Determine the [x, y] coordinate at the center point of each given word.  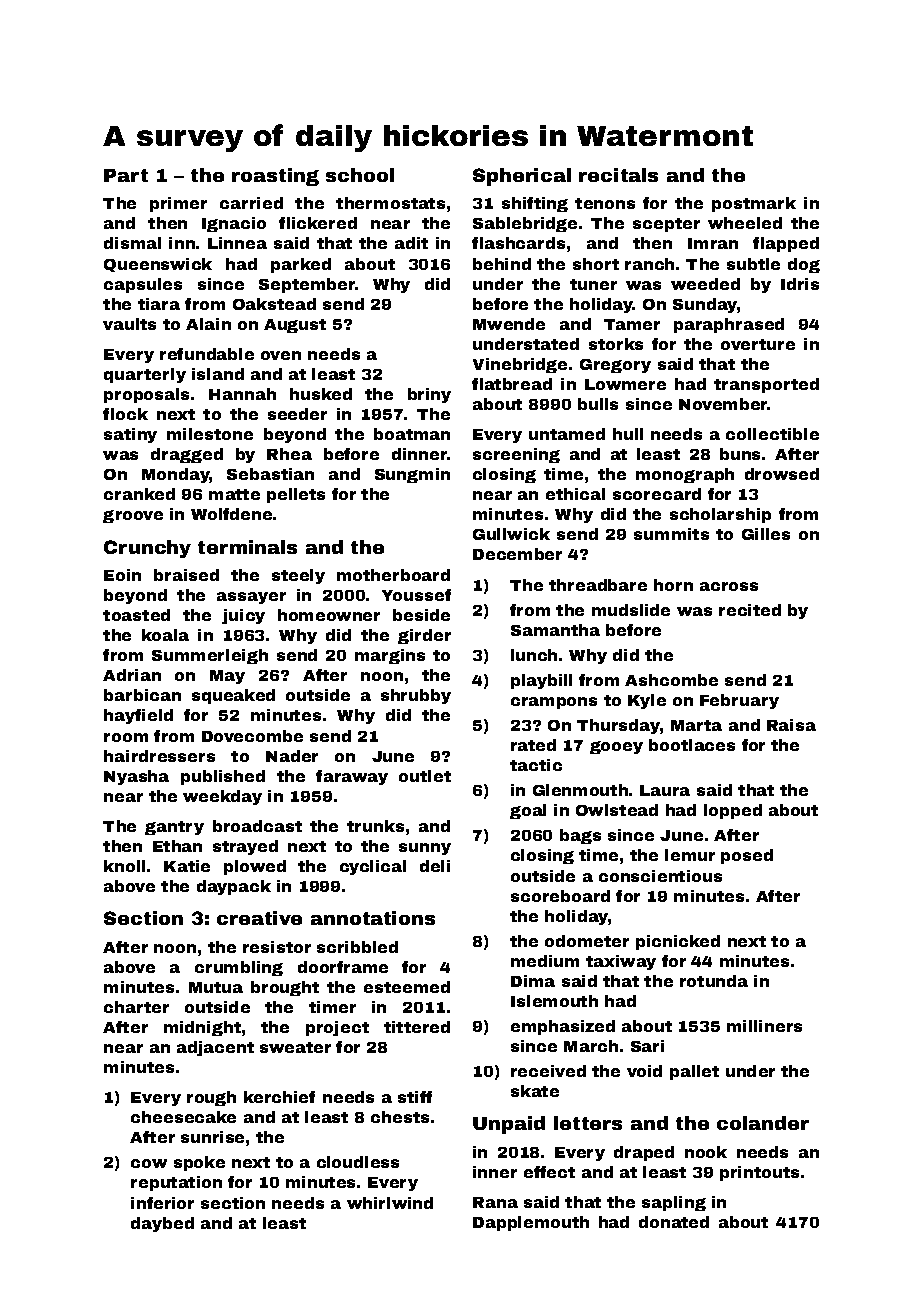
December [517, 554]
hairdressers [159, 756]
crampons [554, 703]
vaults [129, 324]
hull [628, 434]
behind [502, 264]
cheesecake [183, 1117]
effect [549, 1172]
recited [750, 610]
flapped [786, 244]
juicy [243, 616]
